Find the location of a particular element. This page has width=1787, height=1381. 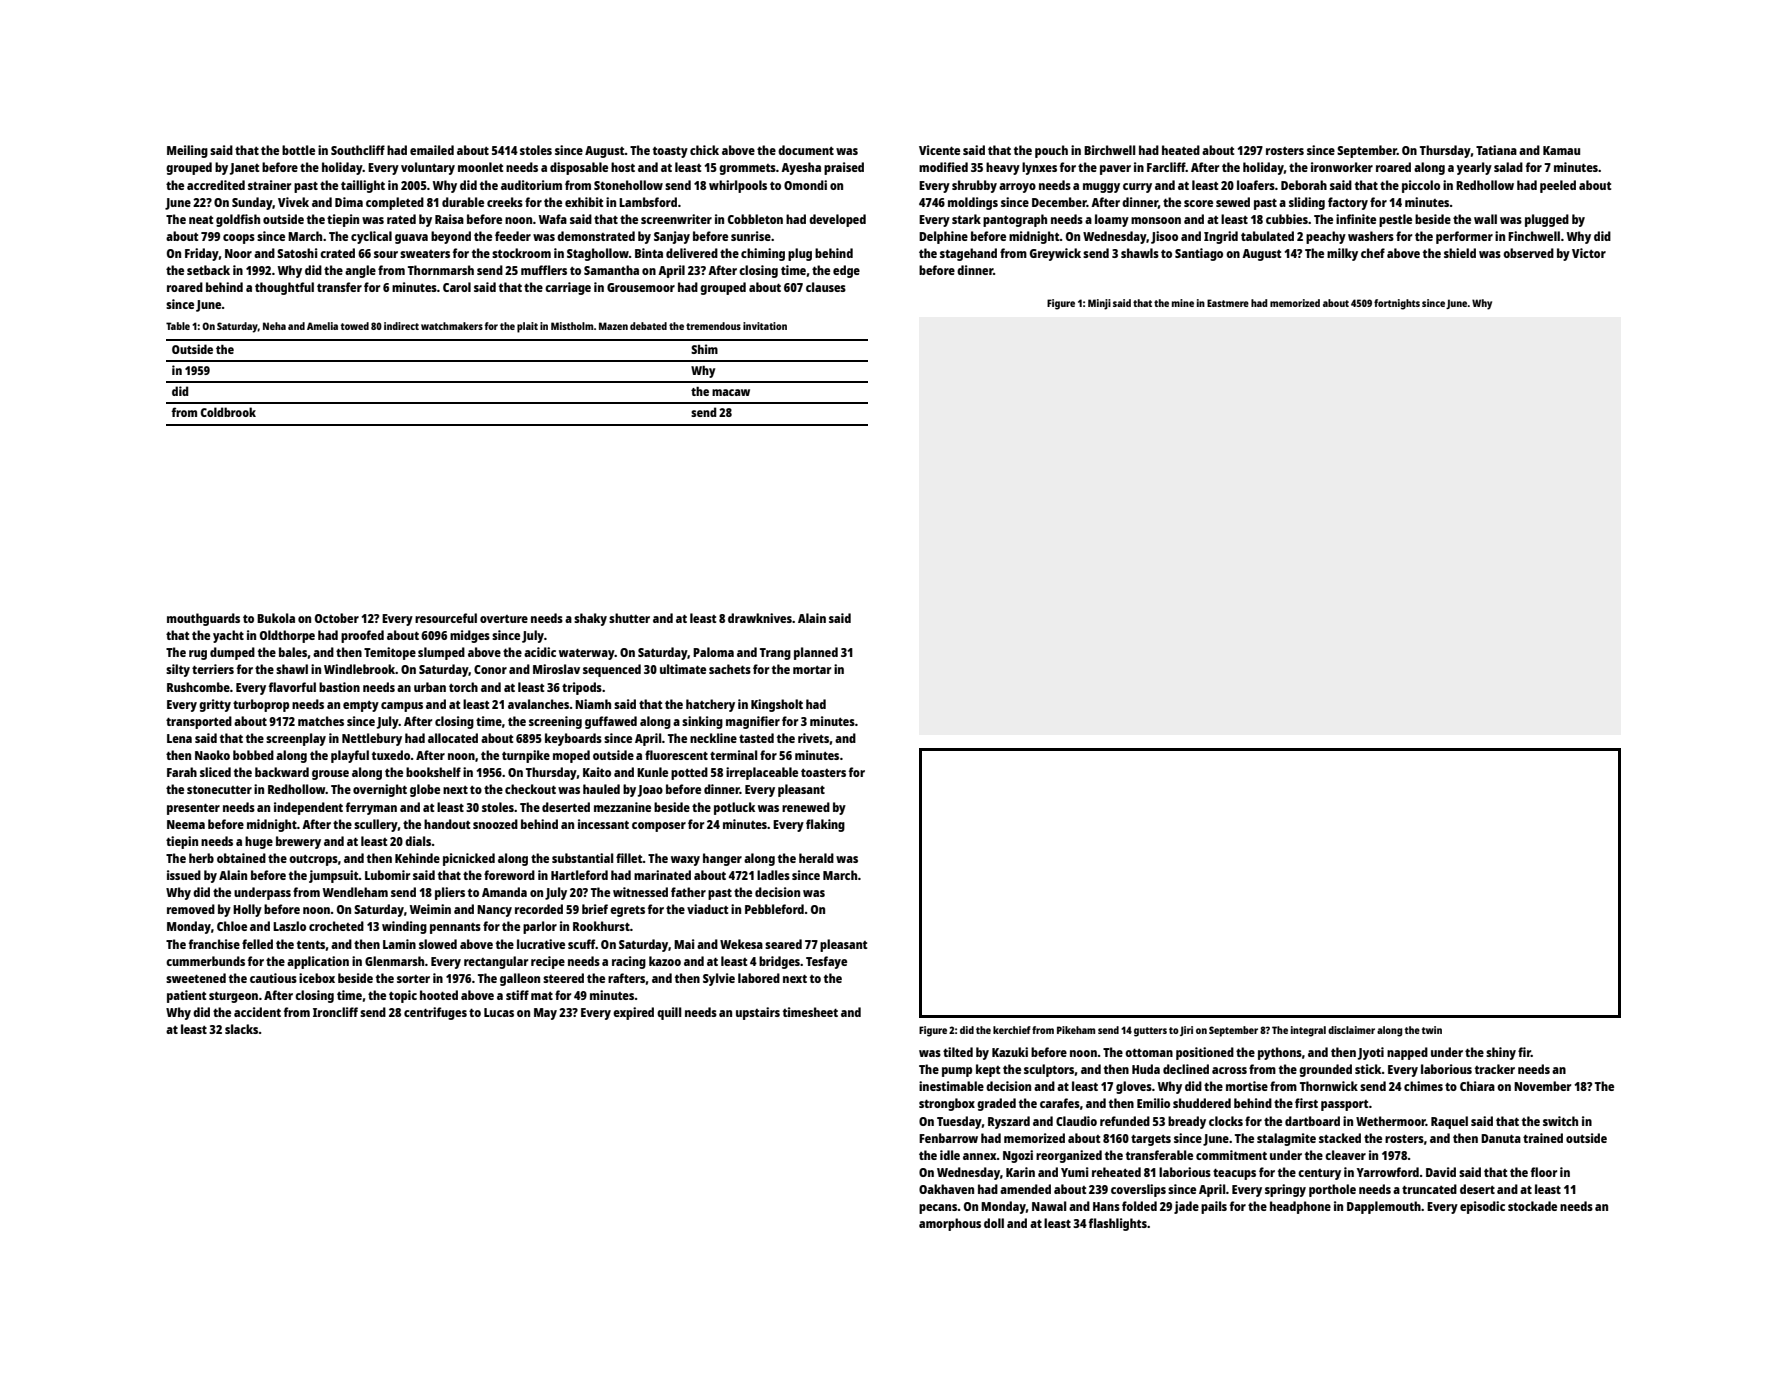

amorphous is located at coordinates (950, 1224).
